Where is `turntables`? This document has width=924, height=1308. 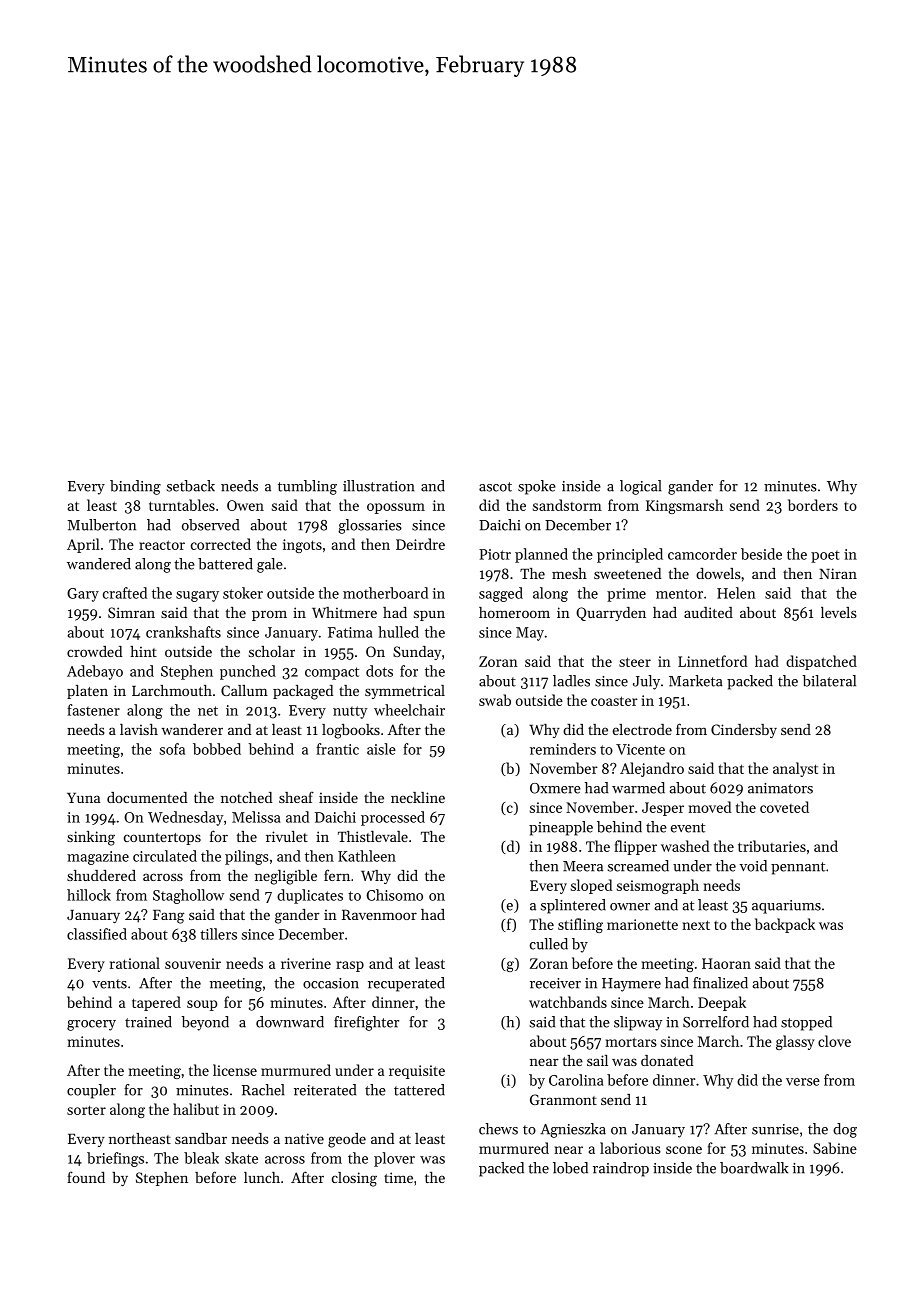 turntables is located at coordinates (182, 505).
